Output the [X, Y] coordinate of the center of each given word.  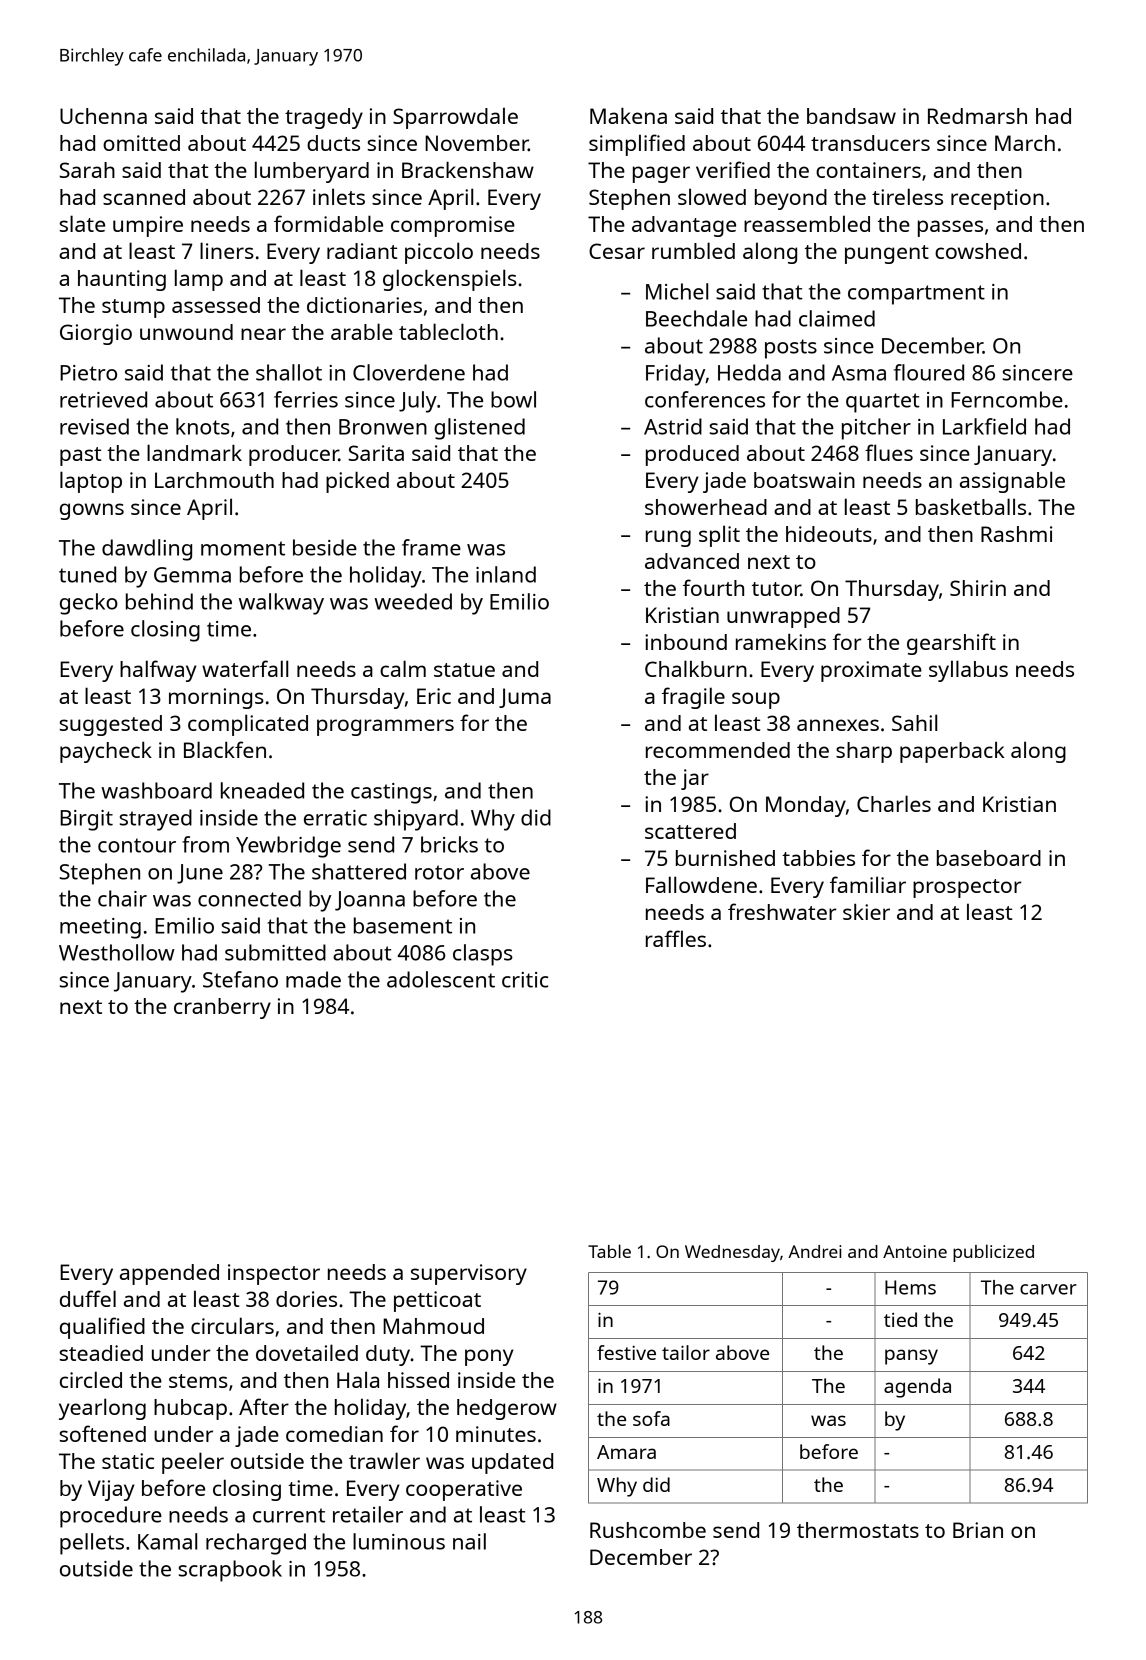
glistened [479, 429]
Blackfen [225, 749]
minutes [496, 1434]
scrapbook [230, 1571]
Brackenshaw [468, 170]
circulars [232, 1325]
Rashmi [1016, 534]
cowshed [978, 251]
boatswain [804, 480]
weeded [413, 601]
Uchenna [103, 116]
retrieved [103, 399]
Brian [978, 1530]
